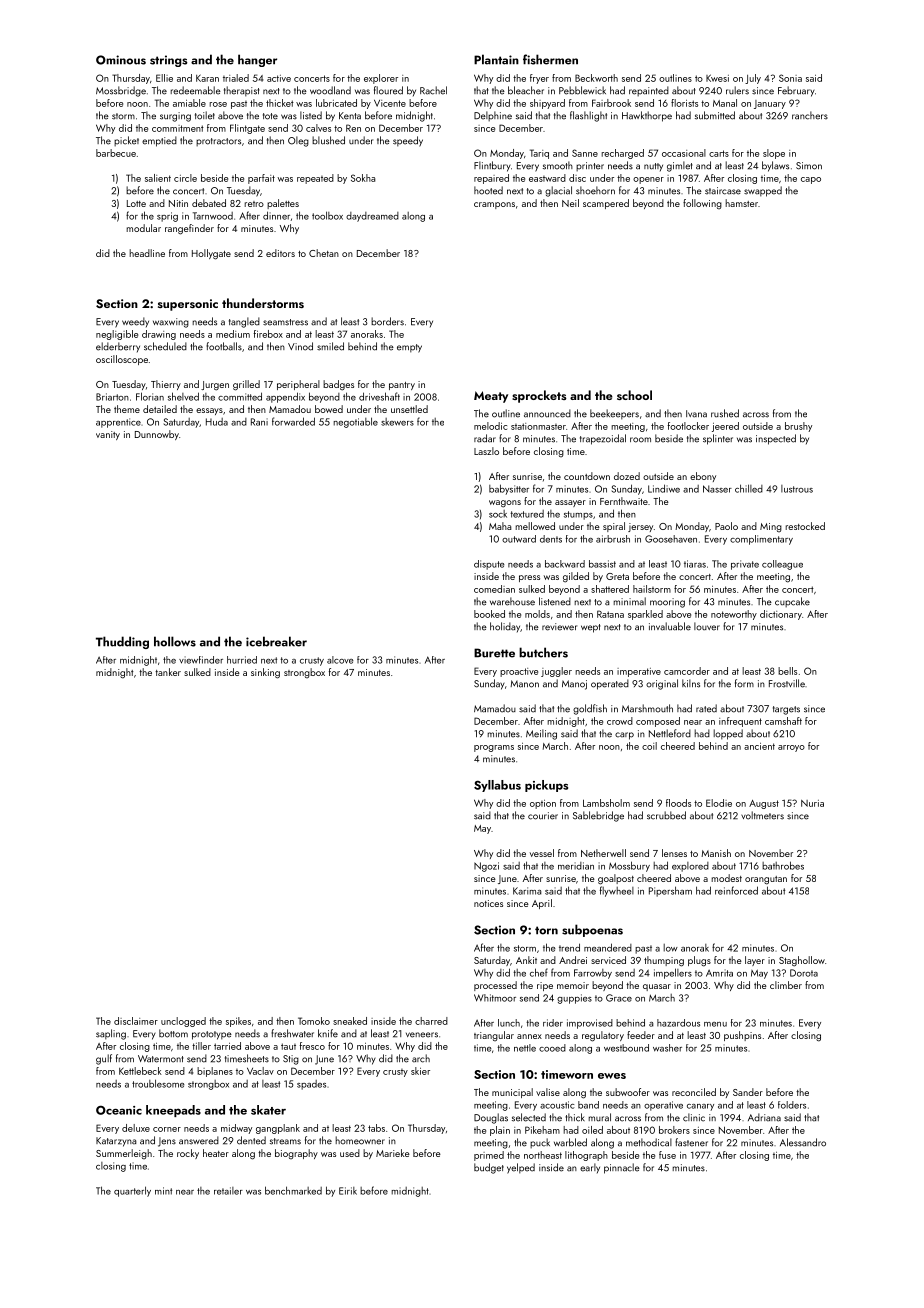 The image size is (924, 1308). What do you see at coordinates (649, 91) in the screenshot?
I see `repainted` at bounding box center [649, 91].
